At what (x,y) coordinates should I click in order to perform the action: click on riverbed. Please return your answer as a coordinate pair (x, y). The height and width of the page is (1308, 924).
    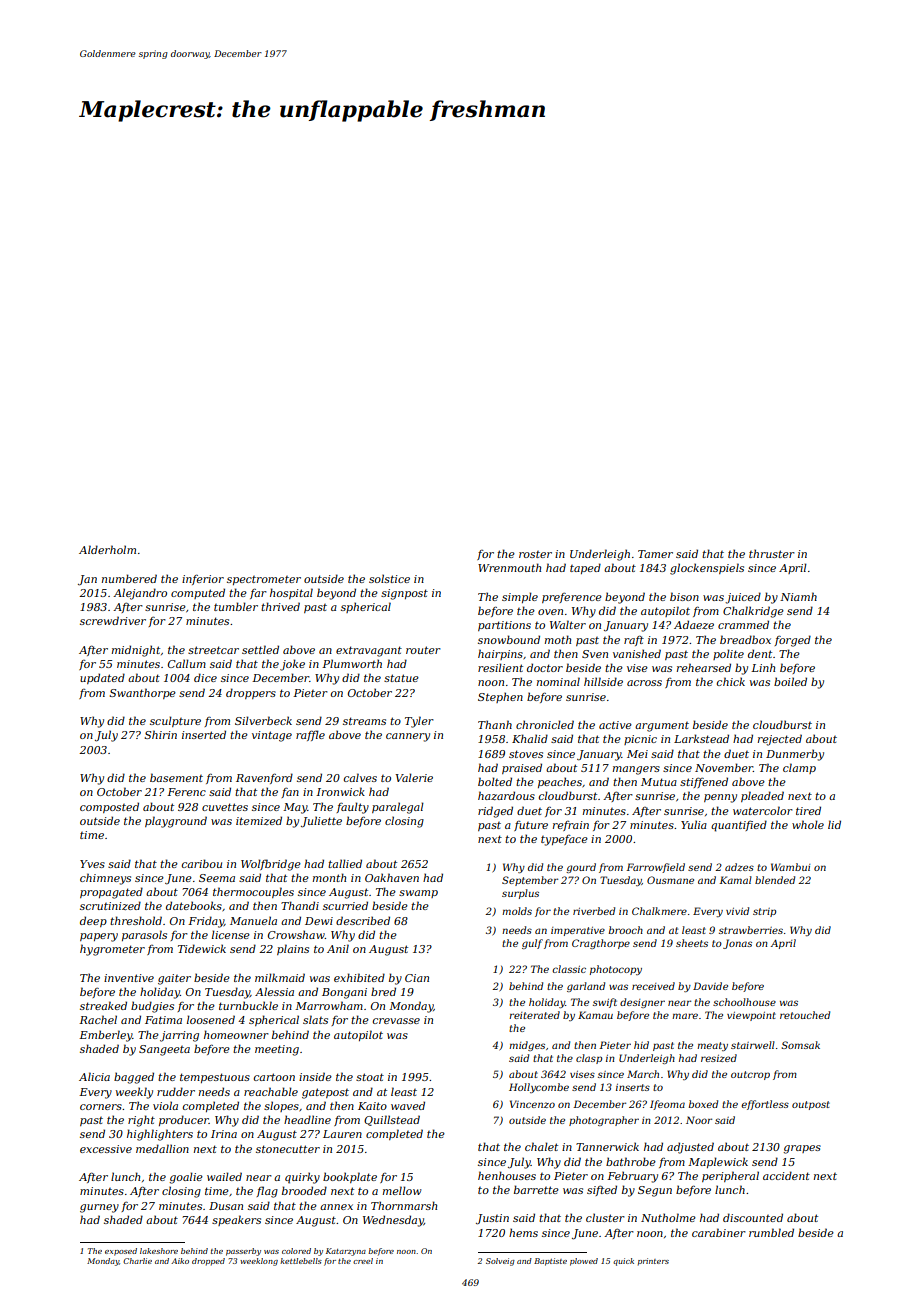
    Looking at the image, I should click on (594, 911).
